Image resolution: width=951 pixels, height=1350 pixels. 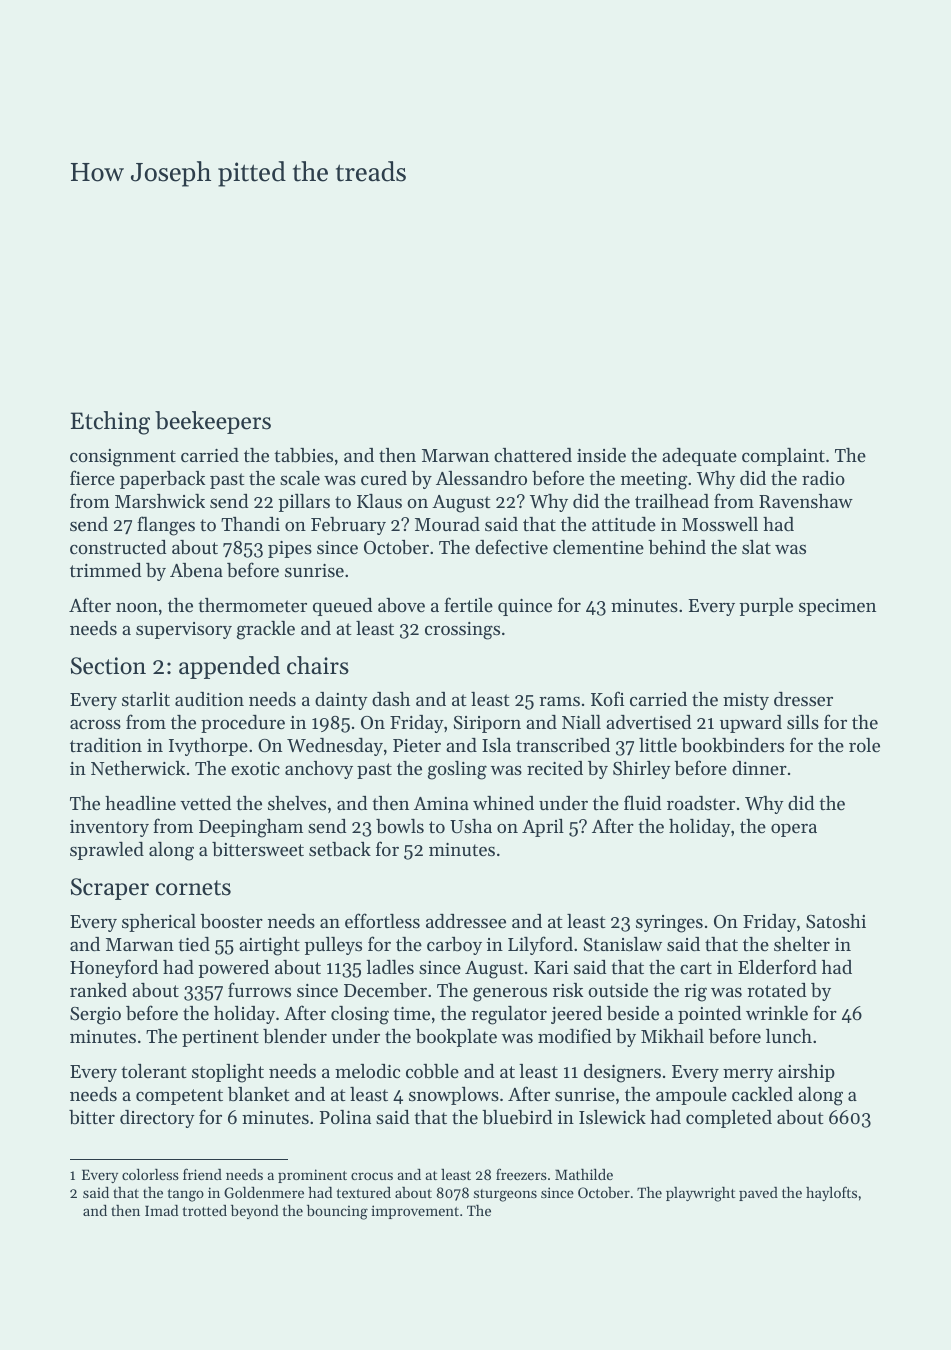 I want to click on recited, so click(x=555, y=768).
